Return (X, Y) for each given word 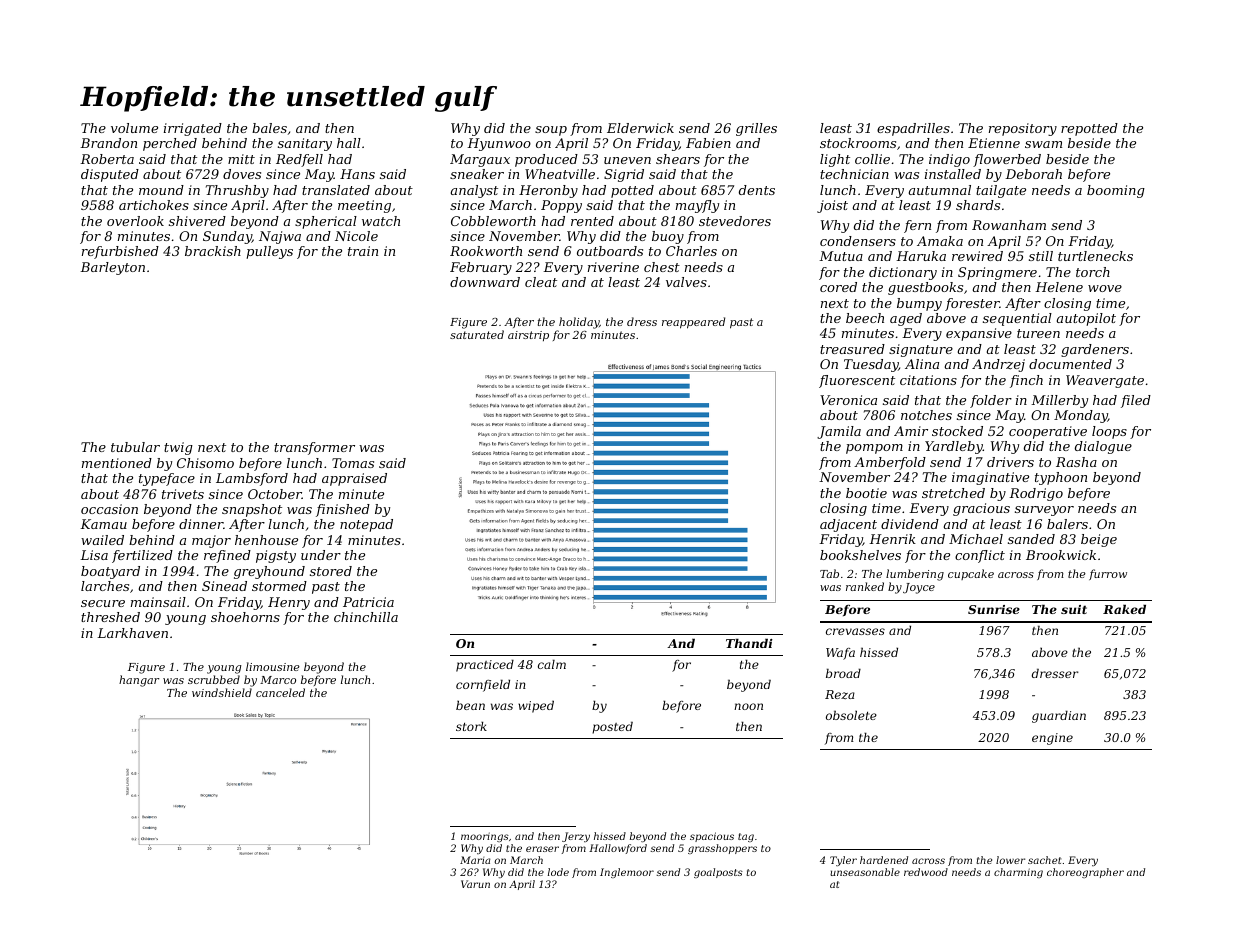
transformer (314, 448)
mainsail (158, 602)
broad (843, 673)
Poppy (561, 206)
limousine (273, 666)
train (363, 251)
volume (134, 128)
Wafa (840, 654)
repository (1023, 129)
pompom (874, 449)
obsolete (851, 715)
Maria (475, 860)
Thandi (749, 643)
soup (551, 131)
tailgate (1001, 191)
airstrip (528, 336)
